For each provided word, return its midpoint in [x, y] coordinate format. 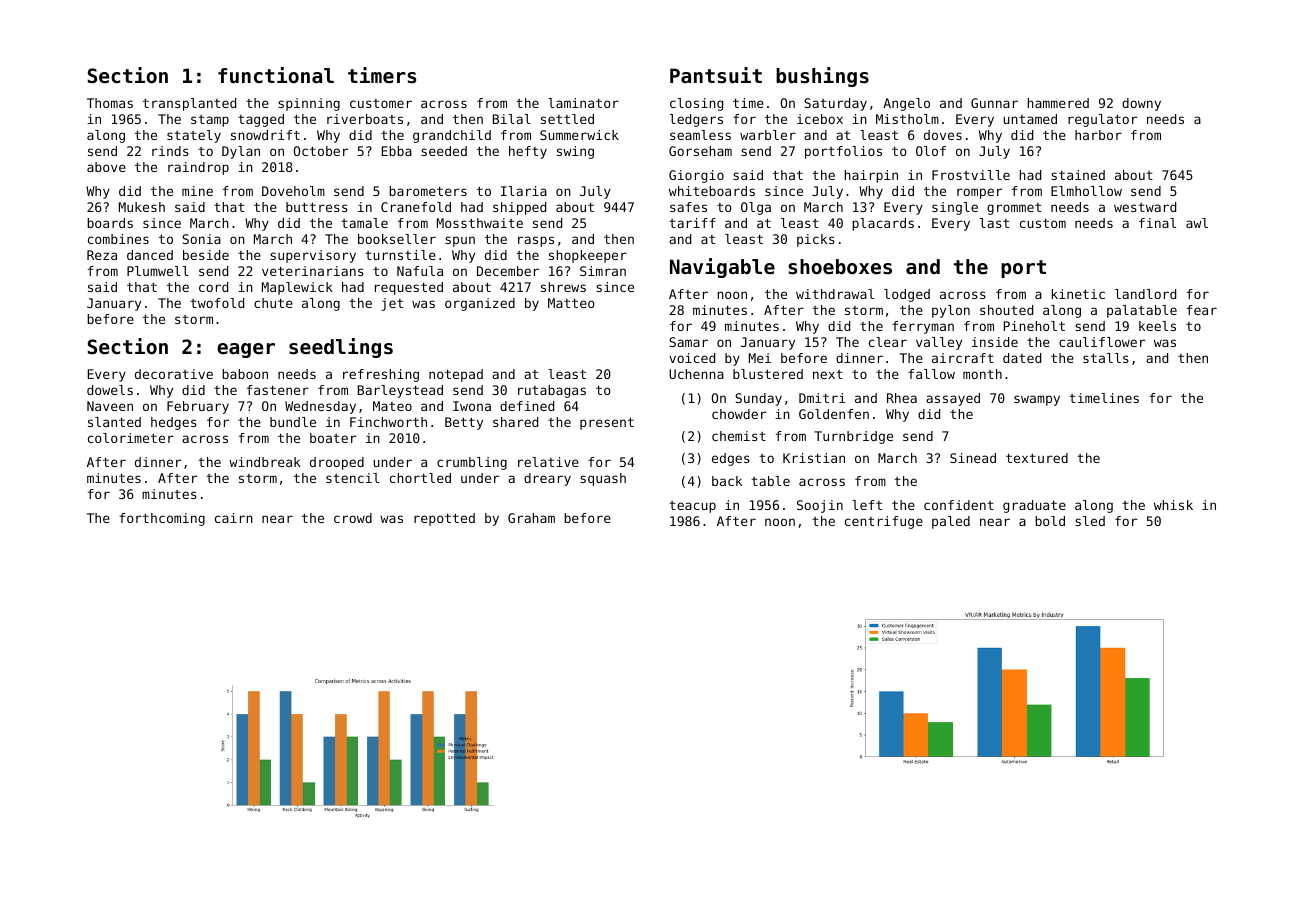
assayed [953, 399]
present [607, 423]
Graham [531, 518]
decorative [174, 374]
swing [575, 152]
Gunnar [994, 103]
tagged [261, 120]
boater [333, 438]
